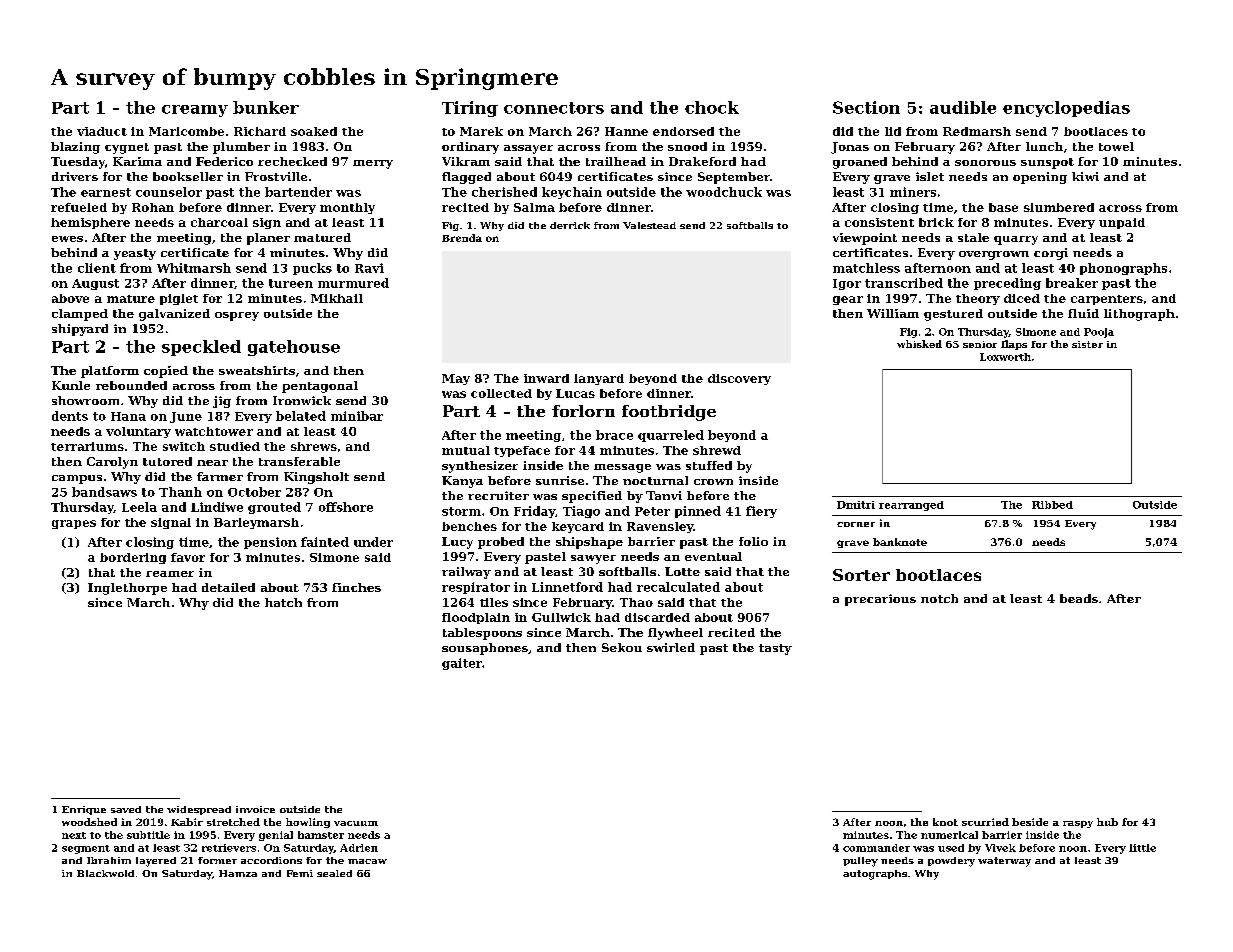  Describe the element at coordinates (126, 809) in the screenshot. I see `saved` at that location.
